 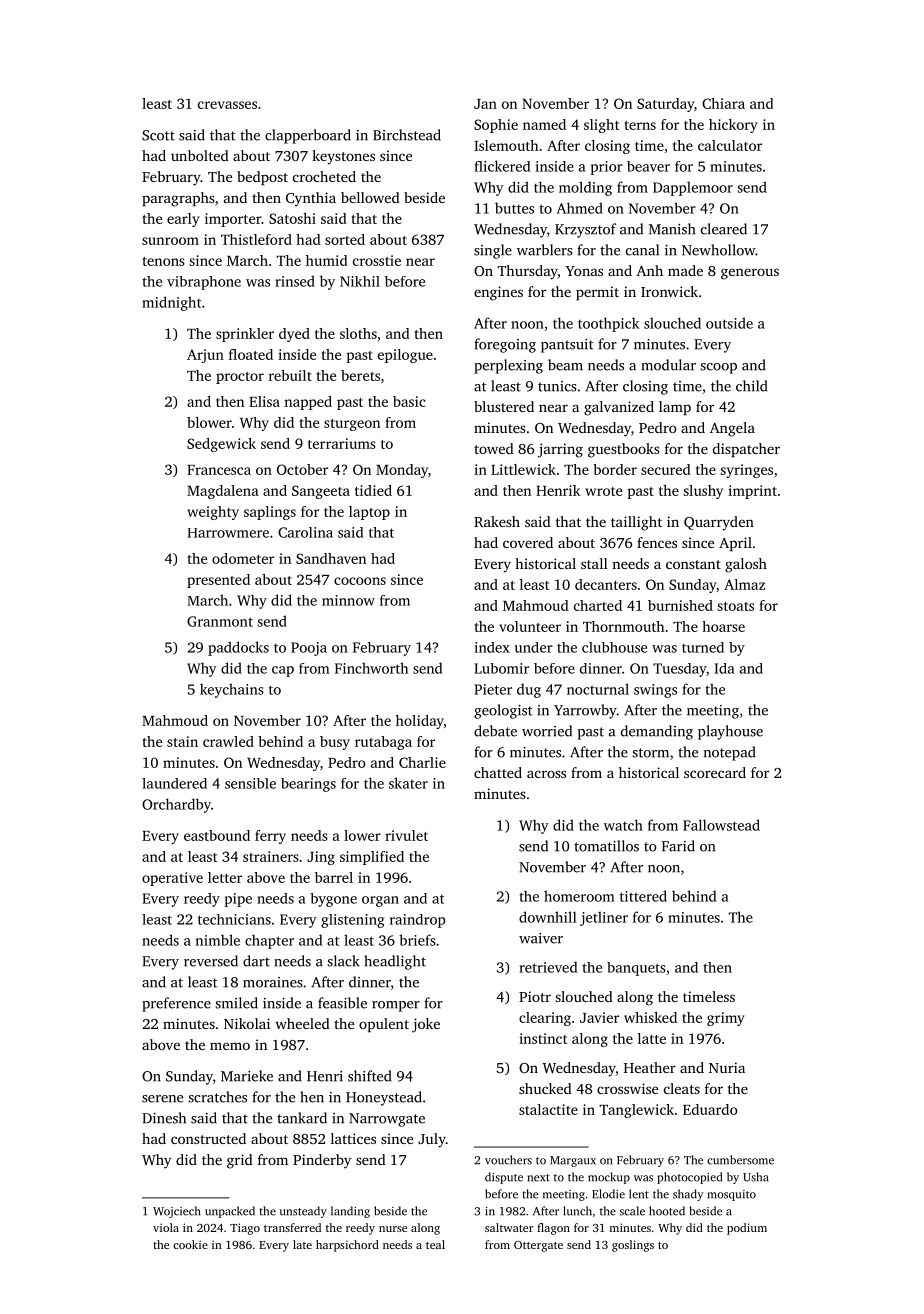 I want to click on grid, so click(x=240, y=1161).
